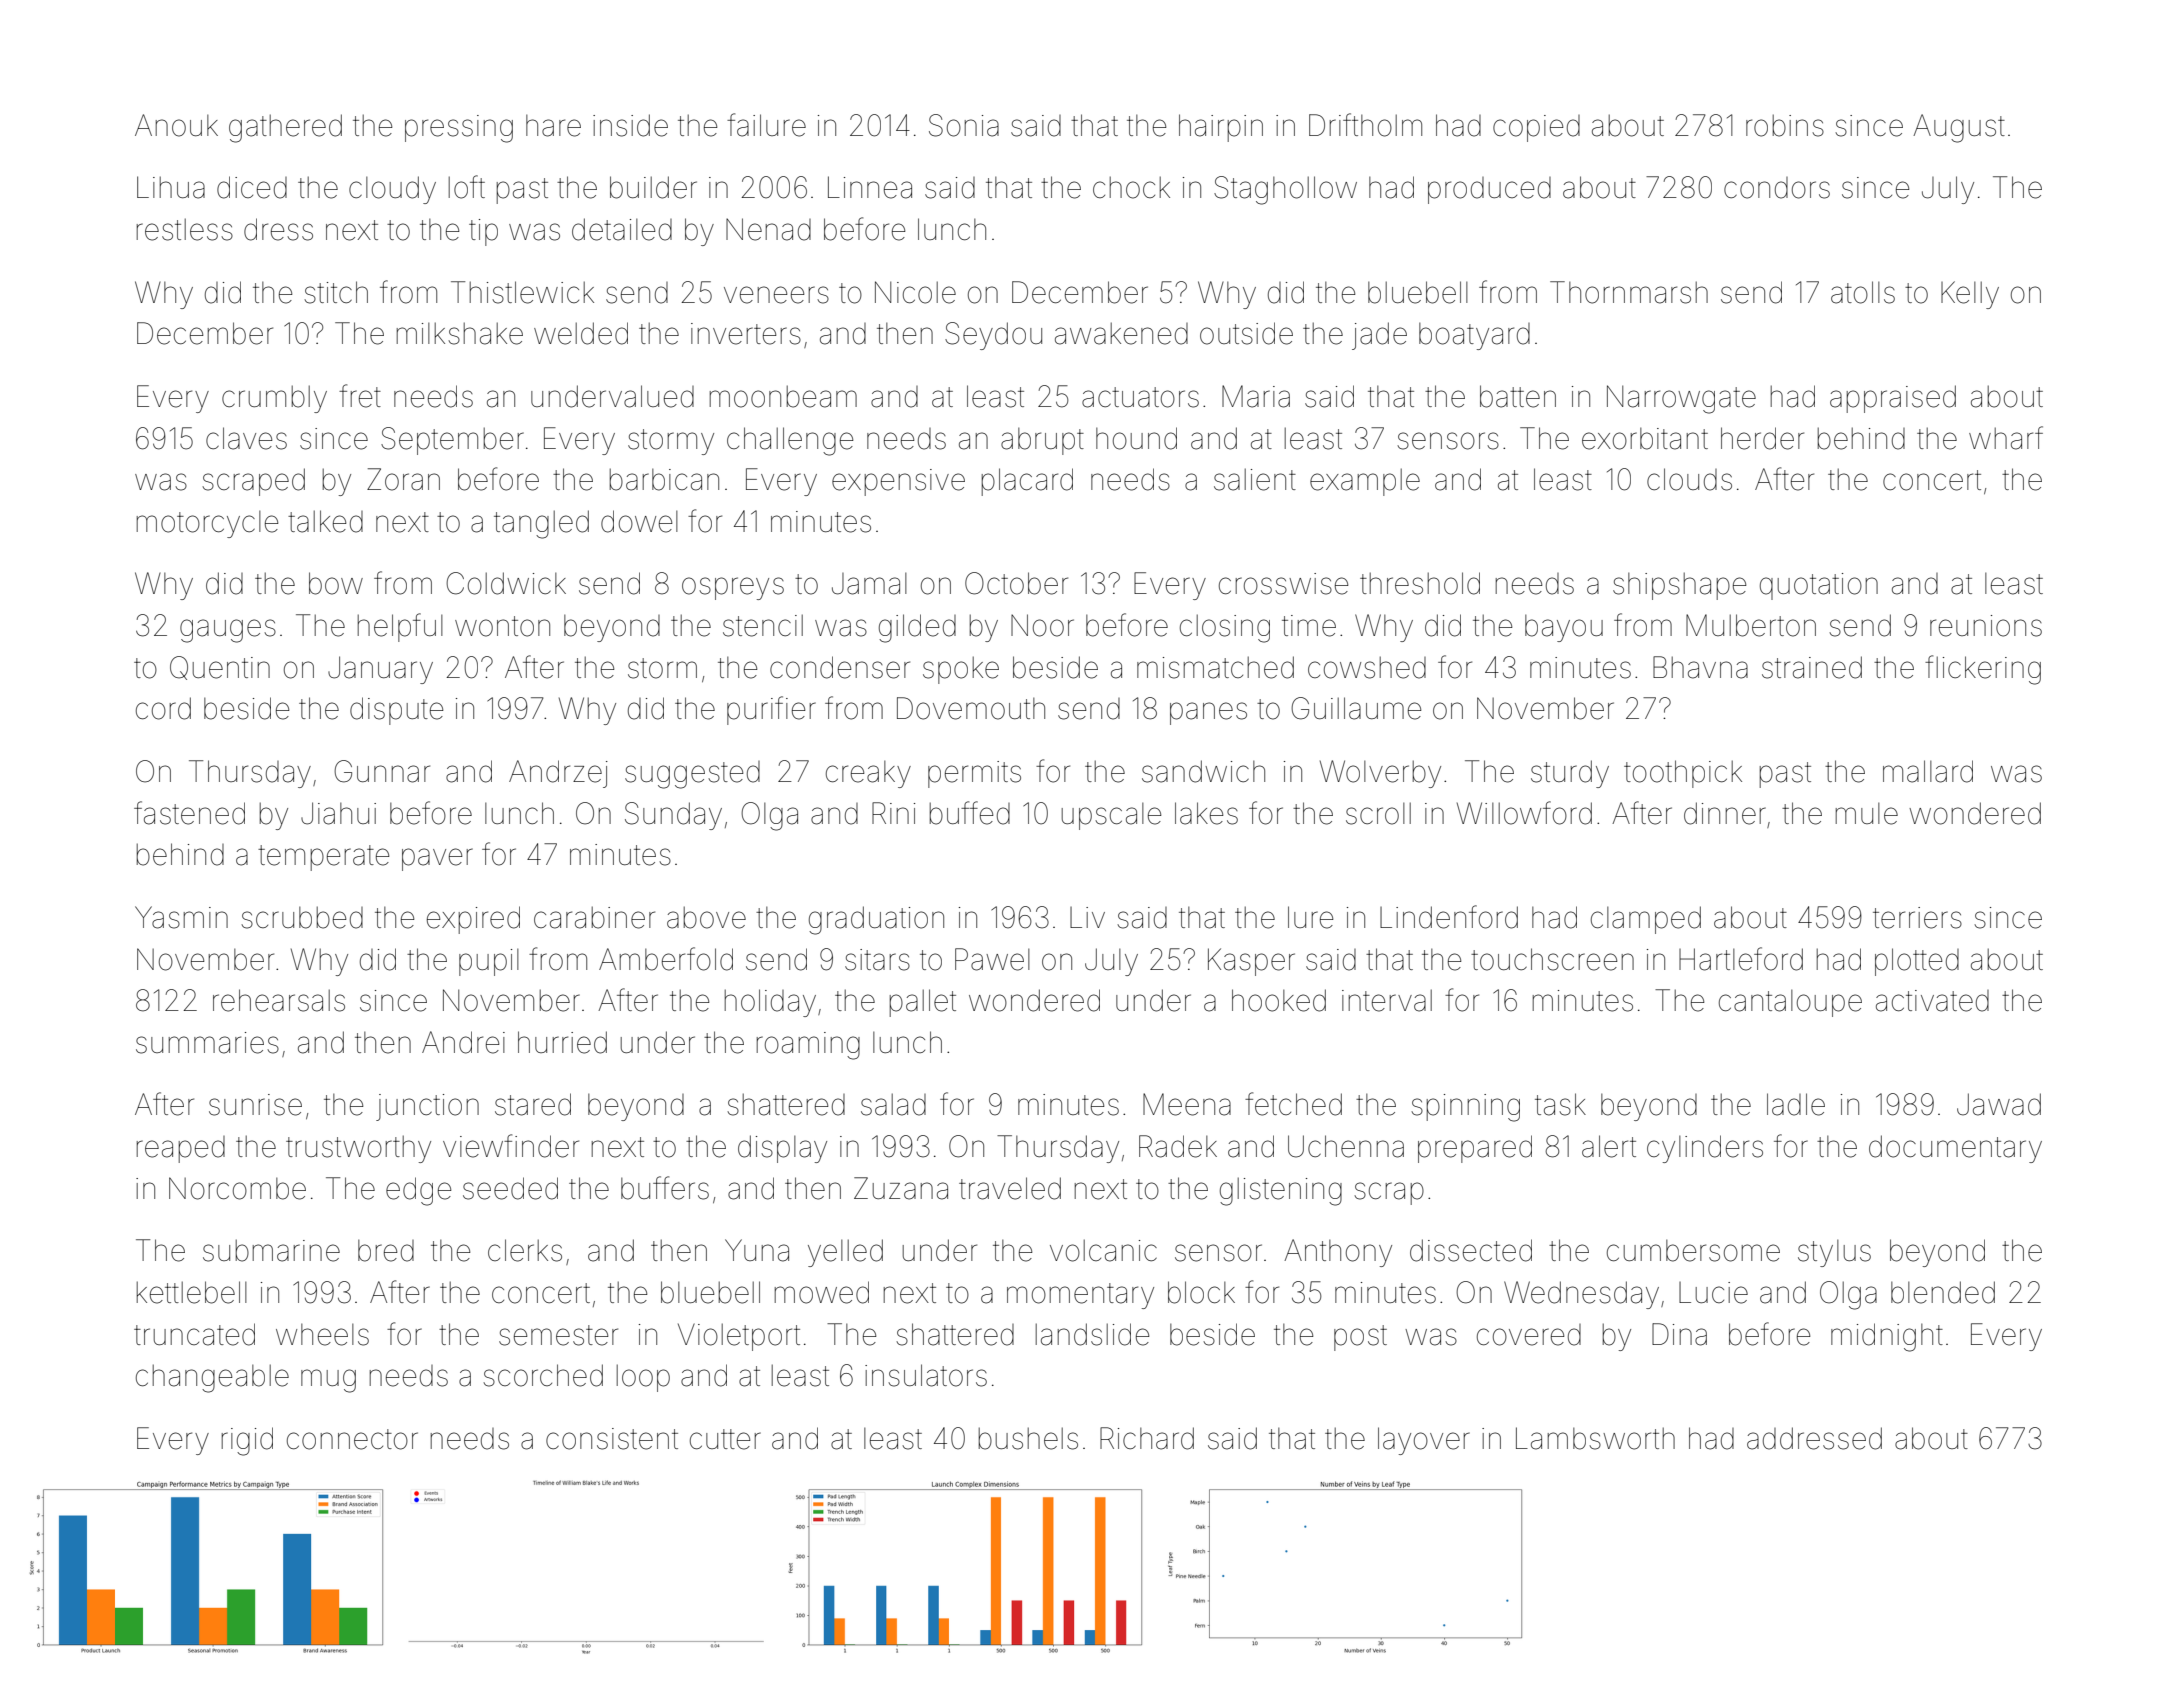  I want to click on Kelly, so click(1970, 295).
